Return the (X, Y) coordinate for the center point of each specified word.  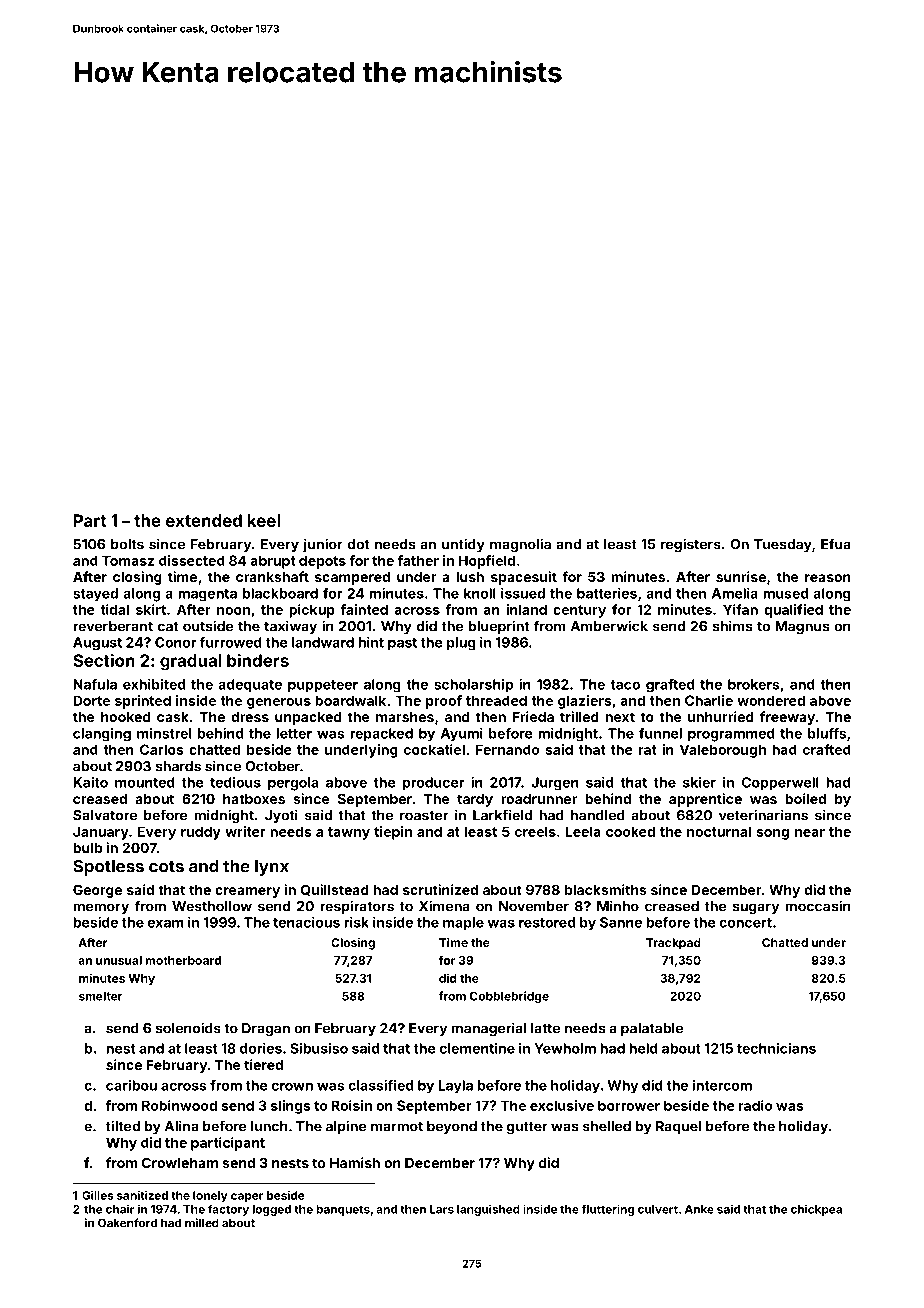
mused (785, 593)
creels (535, 831)
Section (104, 660)
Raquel (678, 1127)
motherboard (183, 960)
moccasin (818, 906)
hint (371, 642)
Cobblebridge (509, 997)
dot (358, 544)
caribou (131, 1085)
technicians (776, 1048)
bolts (127, 544)
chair (120, 1209)
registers (691, 545)
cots (166, 867)
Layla (455, 1087)
